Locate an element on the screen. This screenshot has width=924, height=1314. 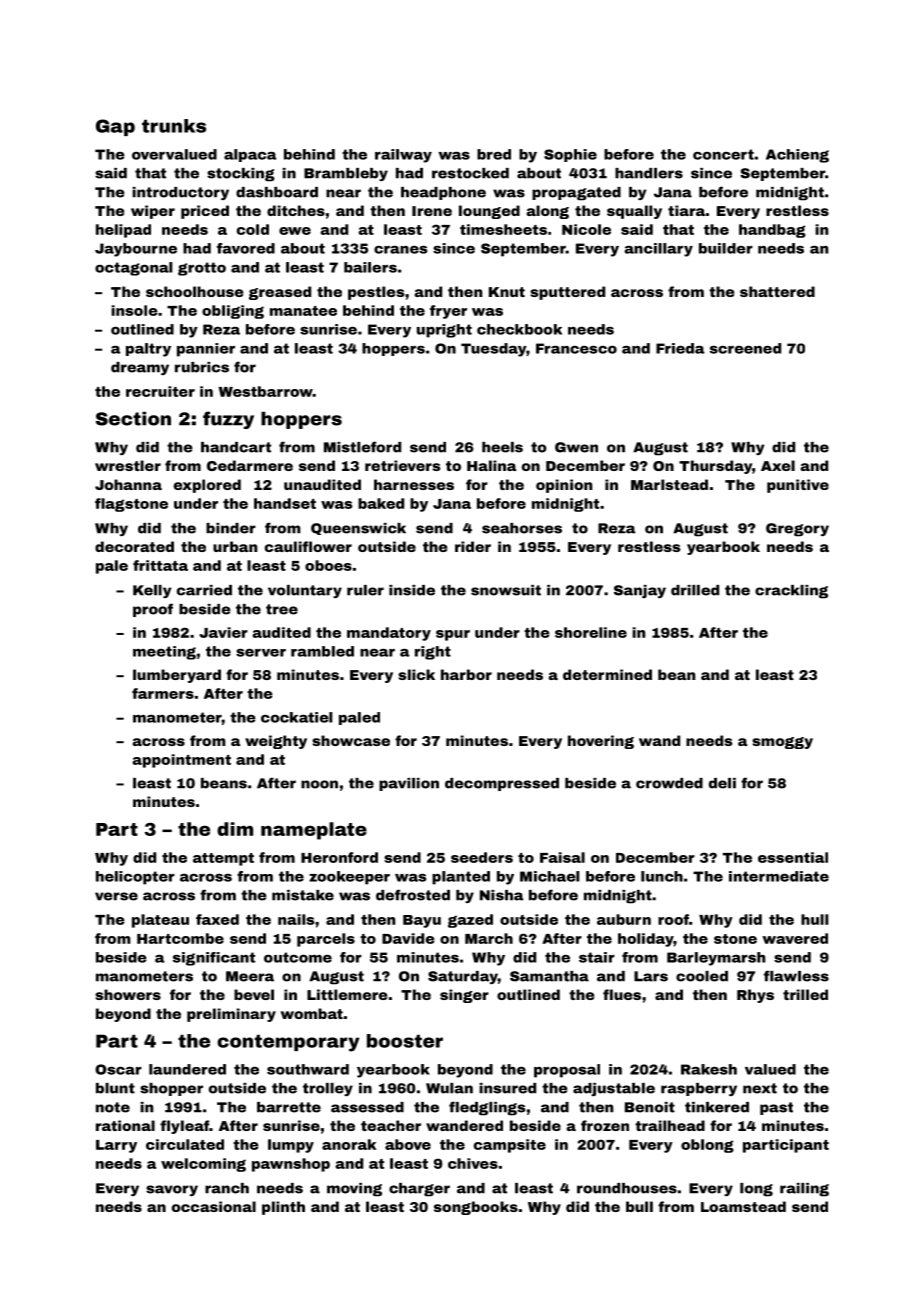
stocking is located at coordinates (241, 175).
